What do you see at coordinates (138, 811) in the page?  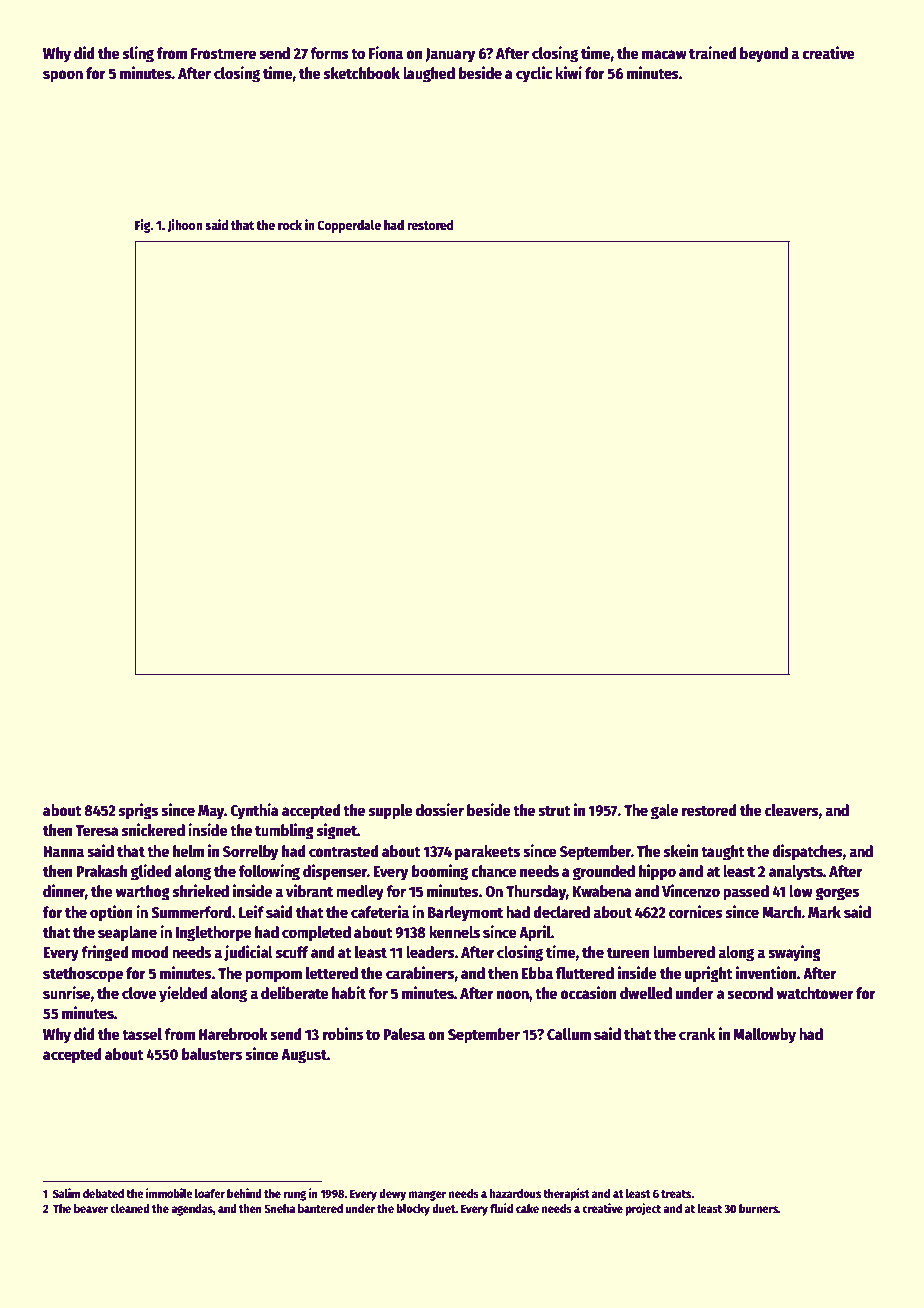 I see `sprigs` at bounding box center [138, 811].
